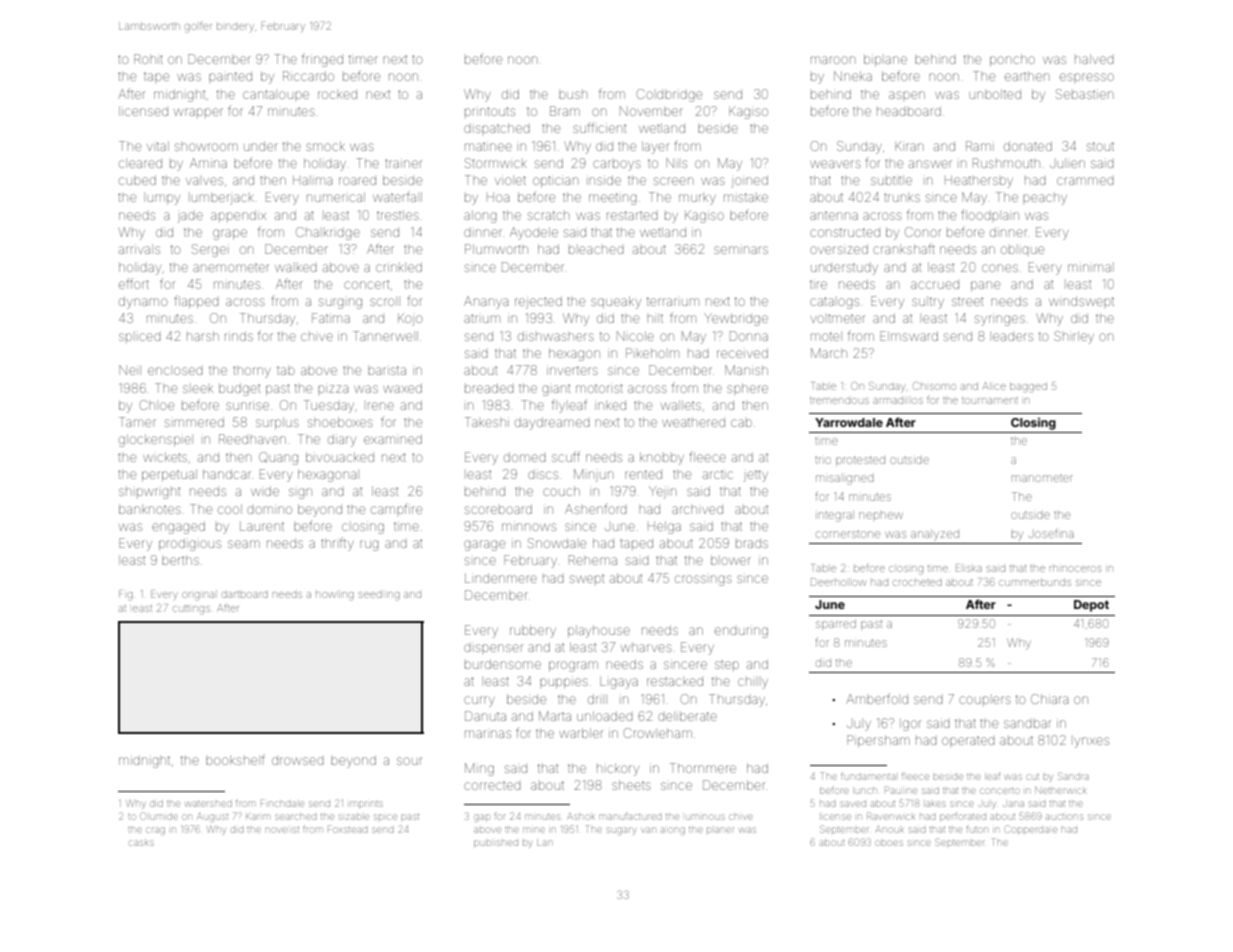  Describe the element at coordinates (756, 476) in the screenshot. I see `jetty` at that location.
